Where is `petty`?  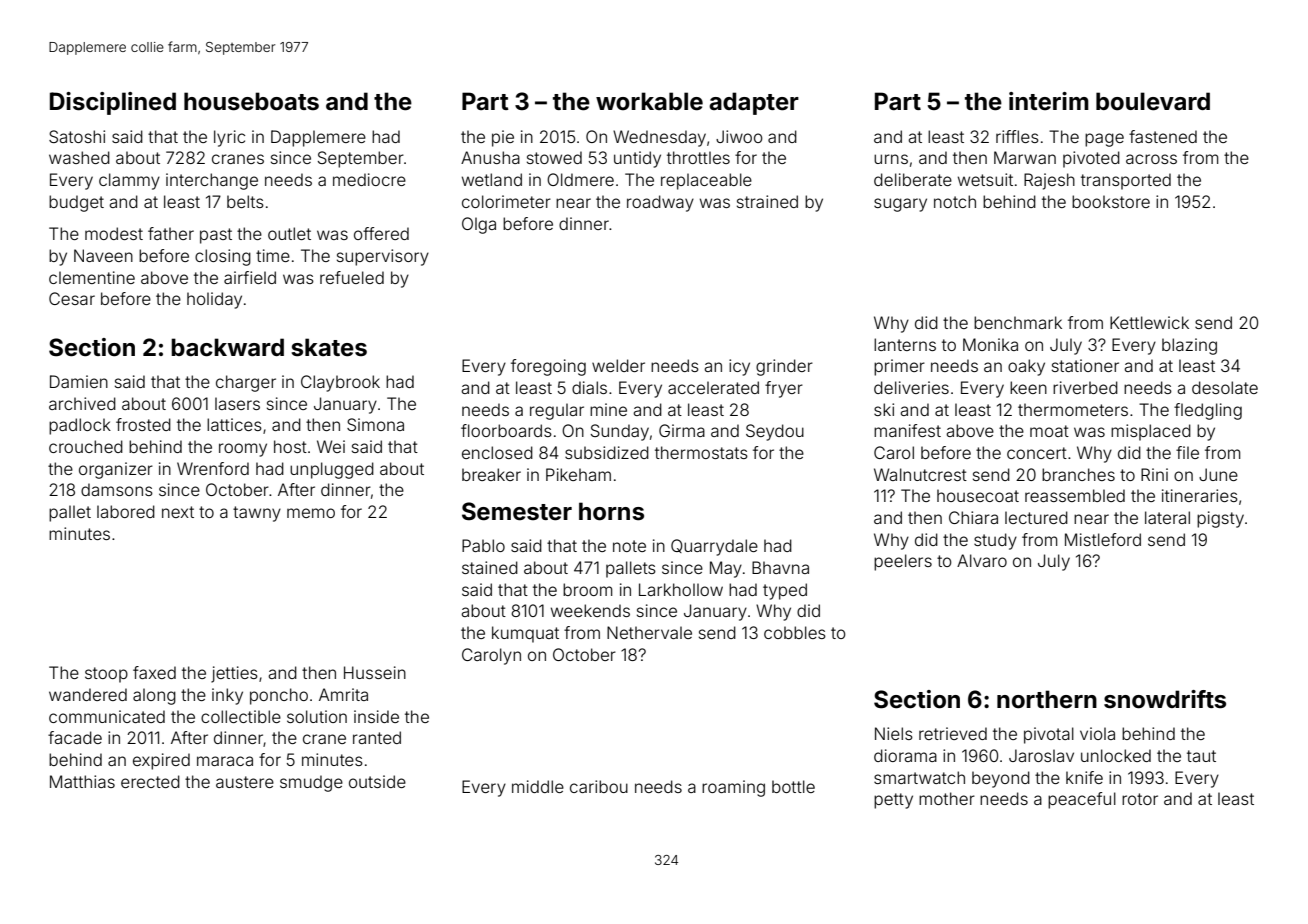
petty is located at coordinates (893, 801).
